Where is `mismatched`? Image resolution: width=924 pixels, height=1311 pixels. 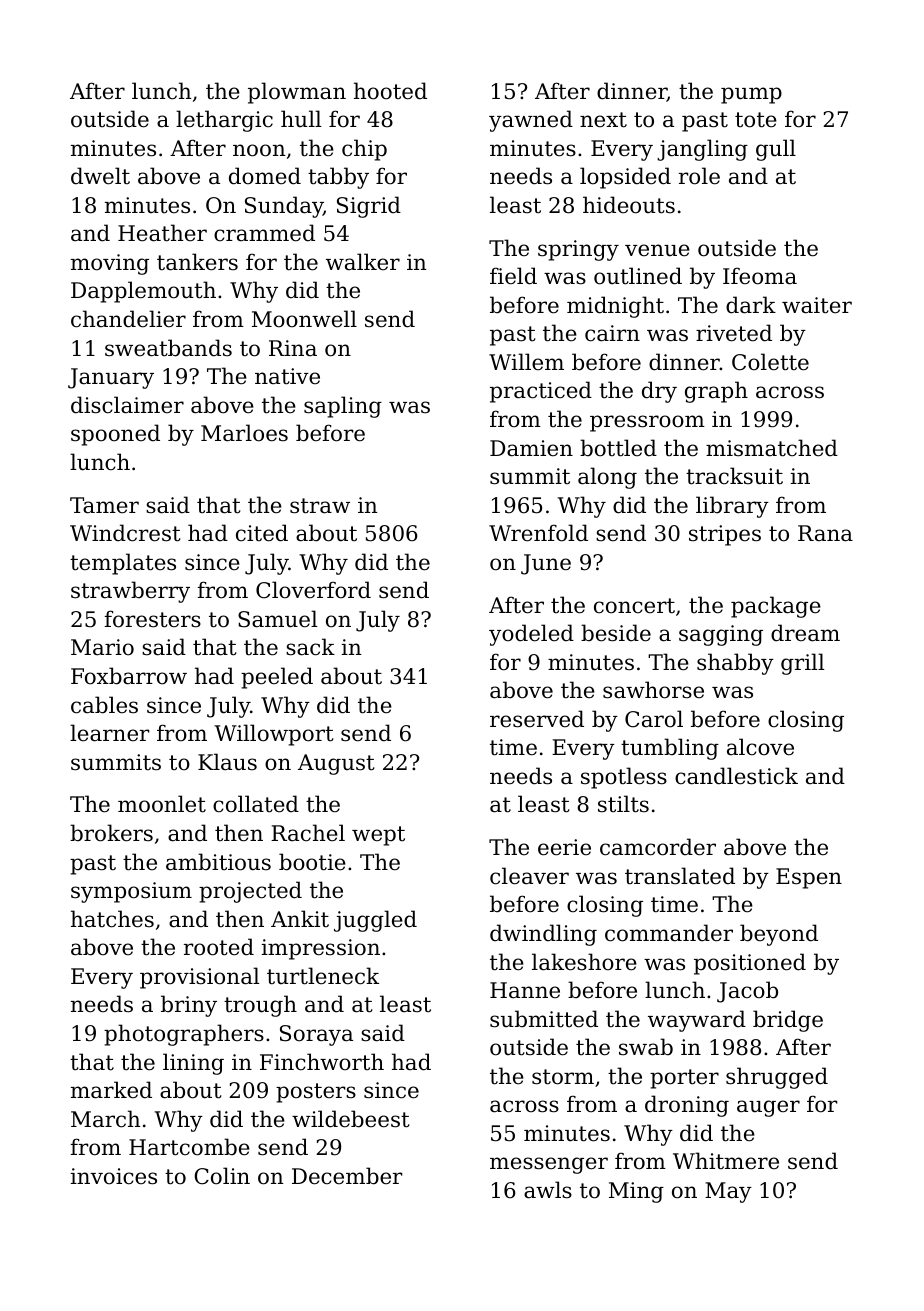 mismatched is located at coordinates (772, 448).
